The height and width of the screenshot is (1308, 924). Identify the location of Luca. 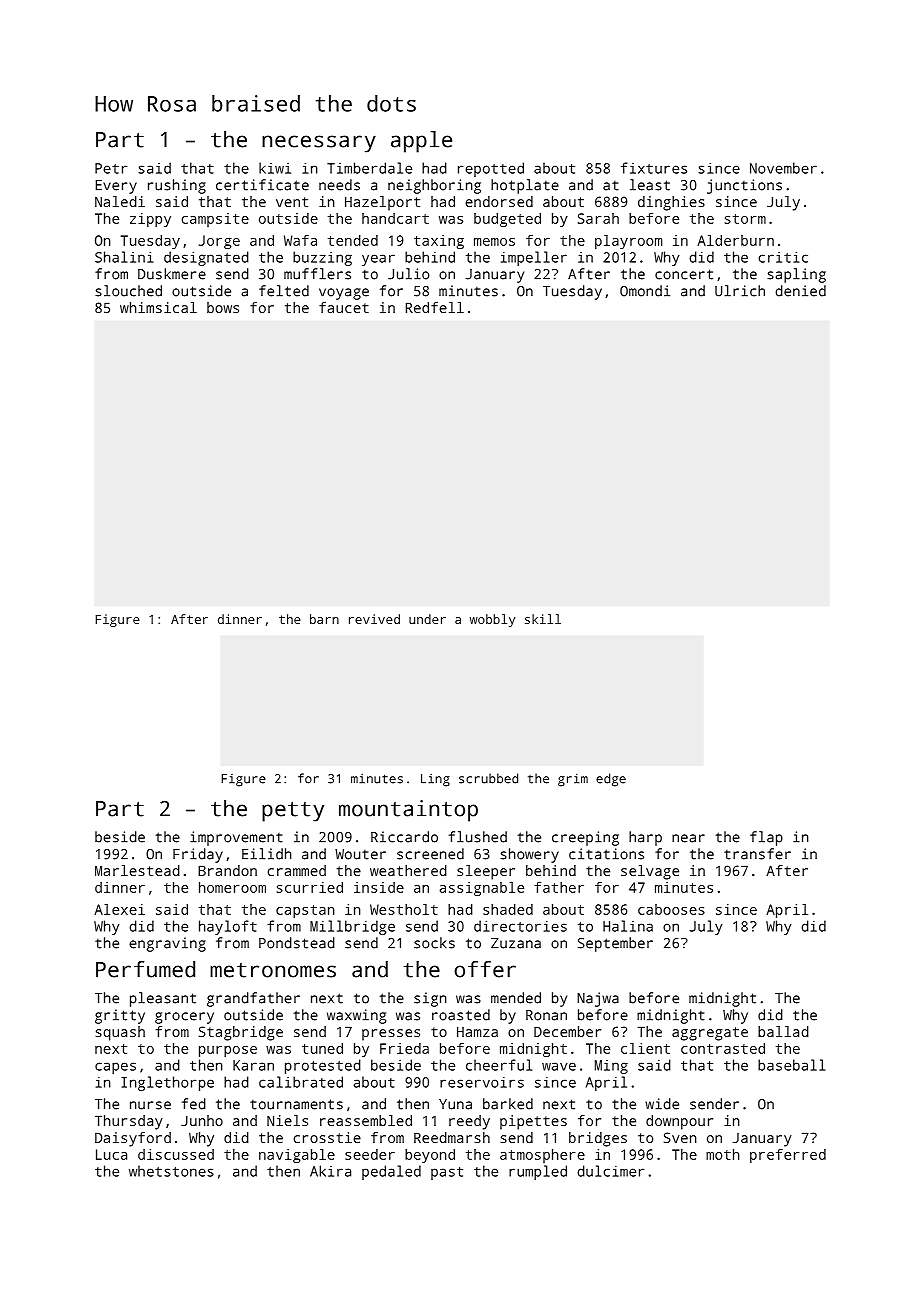
(111, 1154).
